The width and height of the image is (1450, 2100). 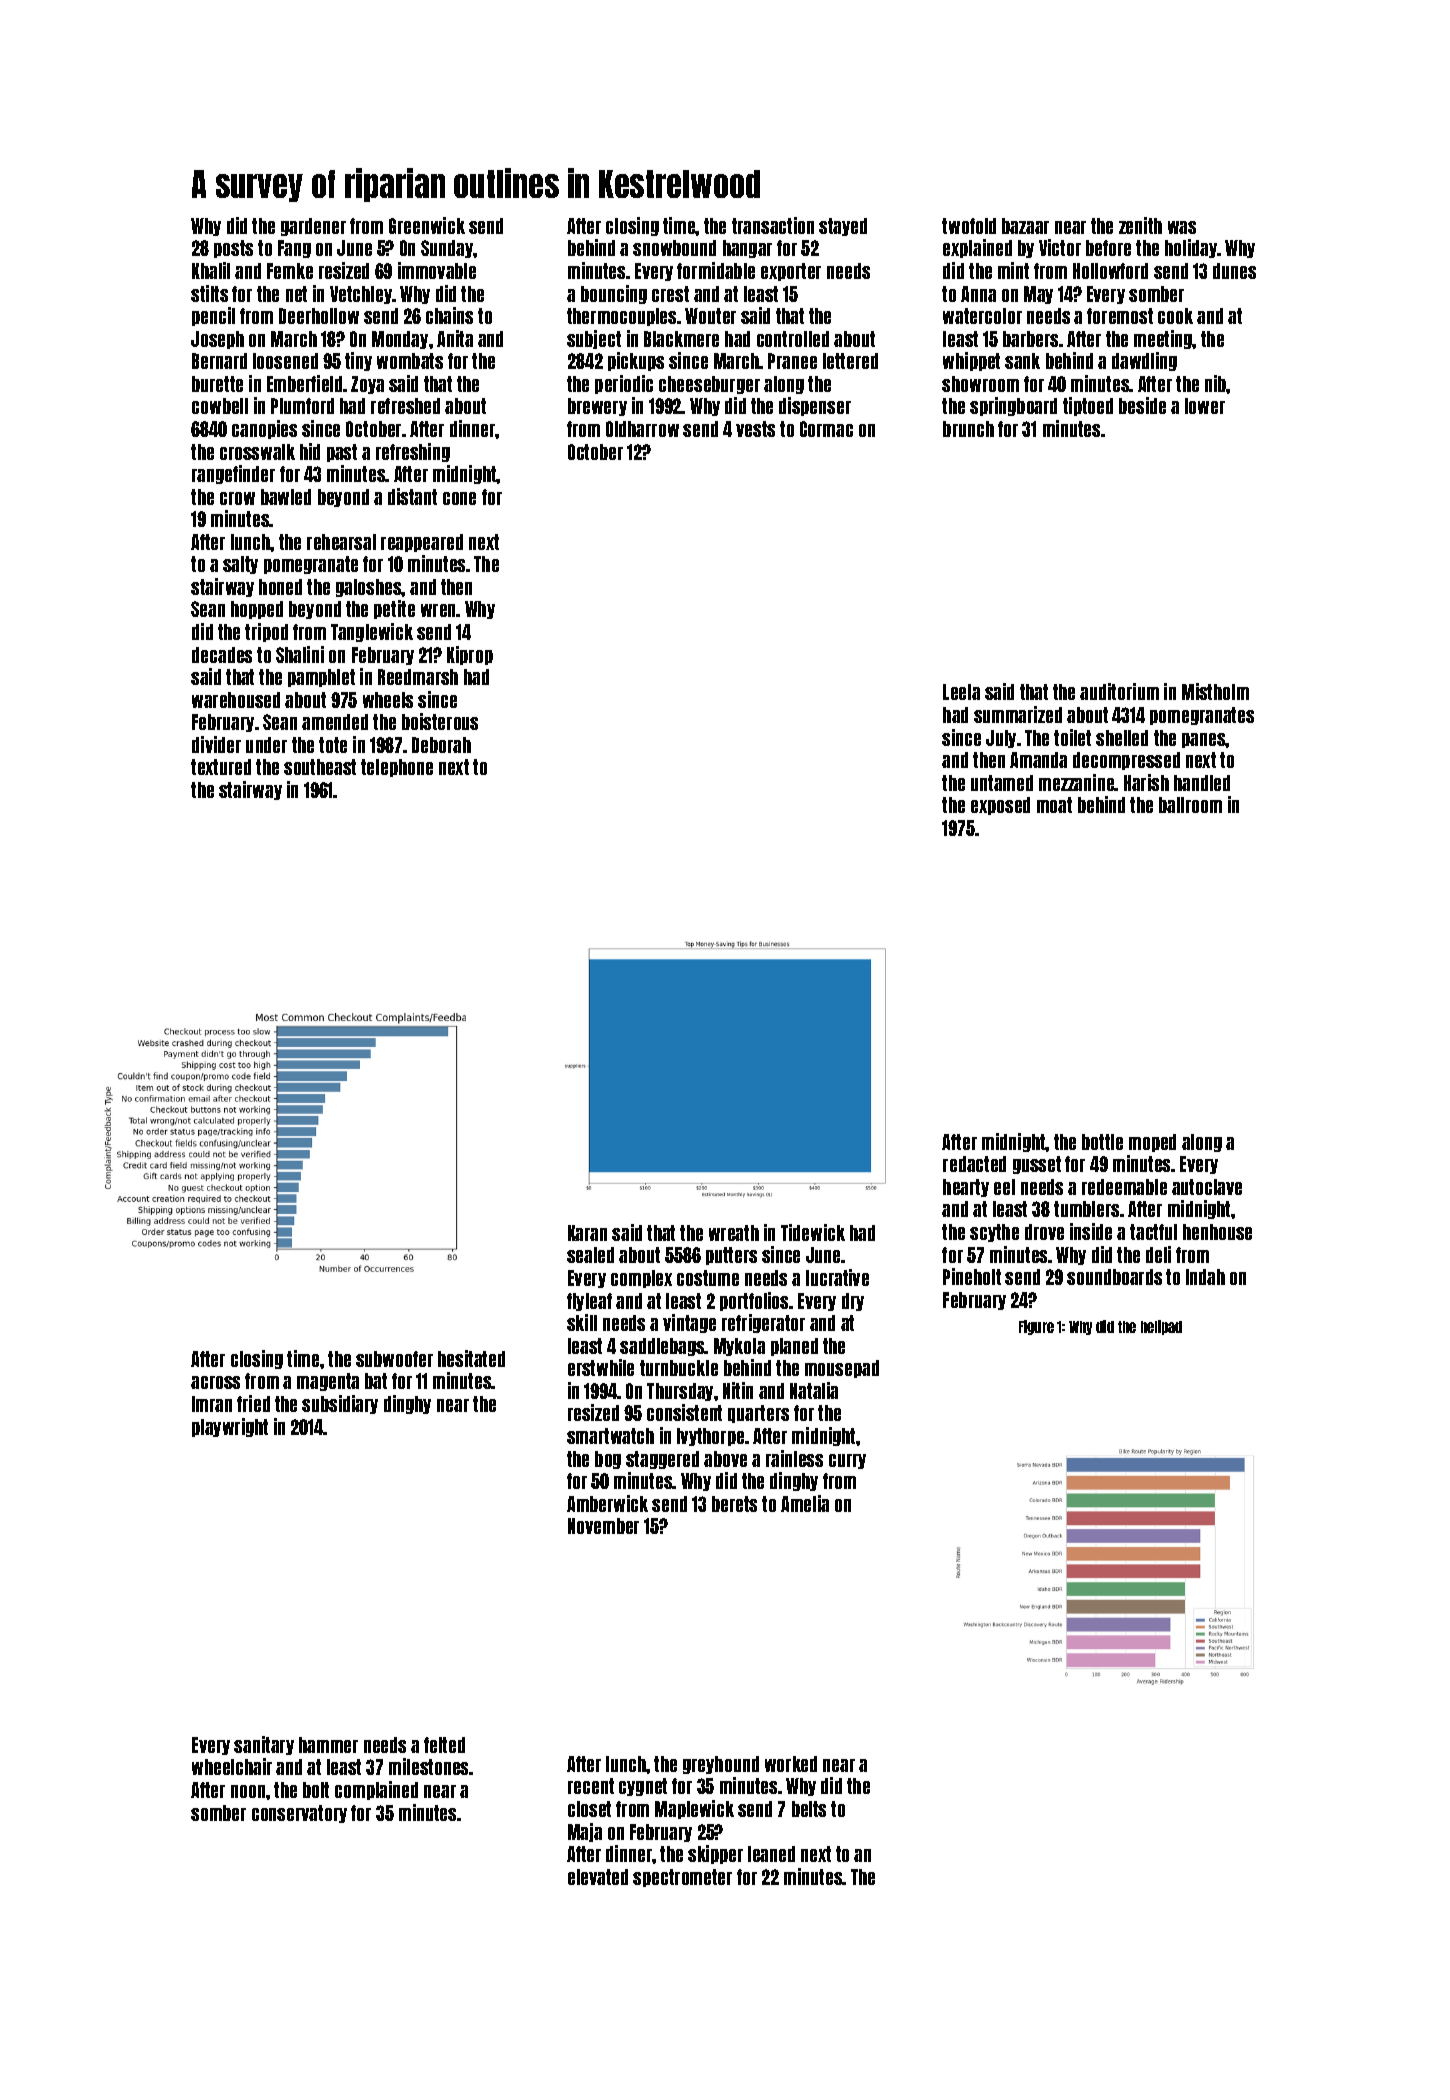 What do you see at coordinates (313, 227) in the image?
I see `gardener` at bounding box center [313, 227].
